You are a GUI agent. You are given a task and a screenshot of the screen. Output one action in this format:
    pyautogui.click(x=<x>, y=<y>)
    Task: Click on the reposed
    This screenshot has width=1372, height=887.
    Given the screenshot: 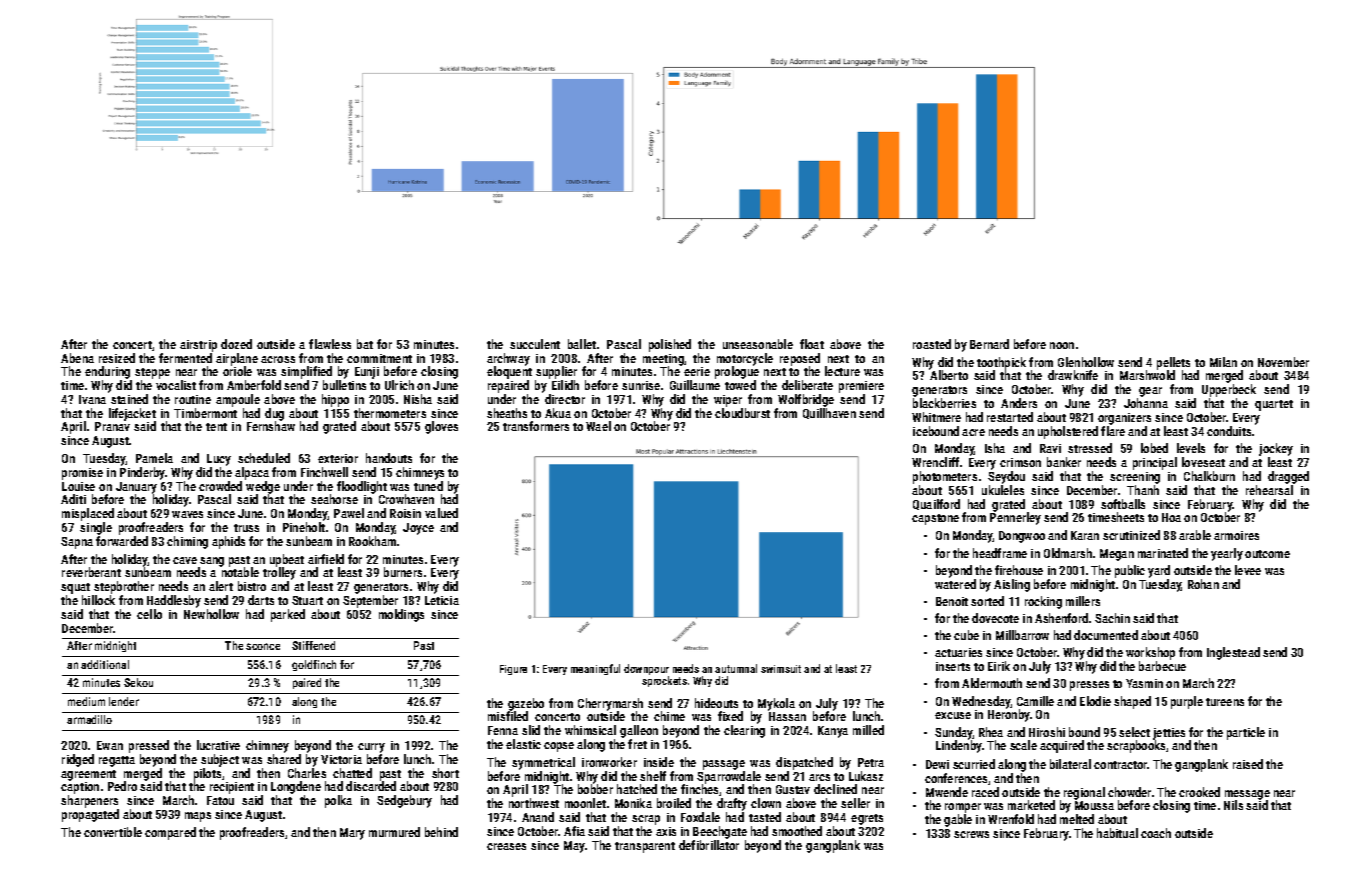 What is the action you would take?
    pyautogui.click(x=800, y=359)
